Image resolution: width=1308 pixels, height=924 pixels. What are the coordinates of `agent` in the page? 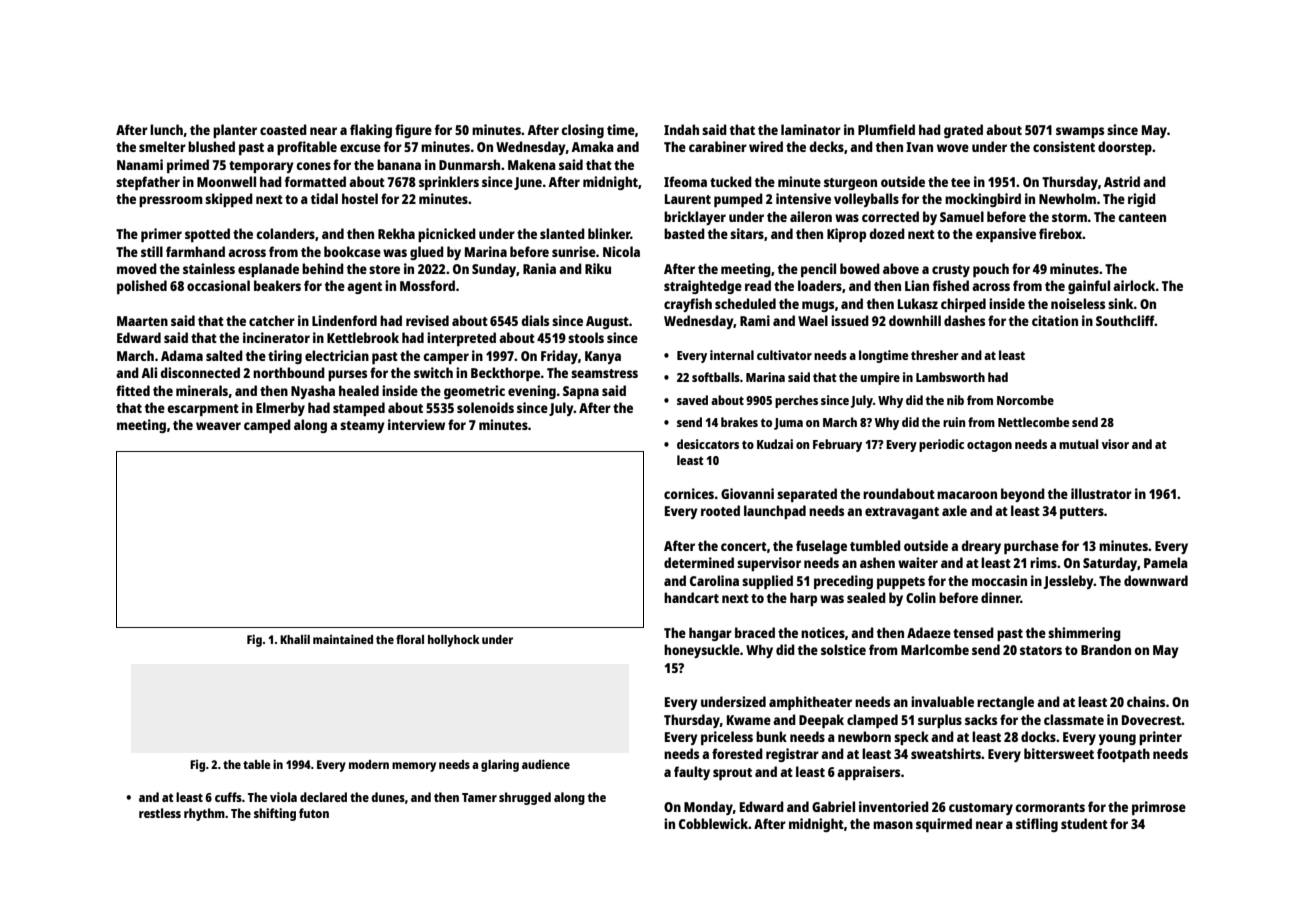 It's located at (364, 288).
